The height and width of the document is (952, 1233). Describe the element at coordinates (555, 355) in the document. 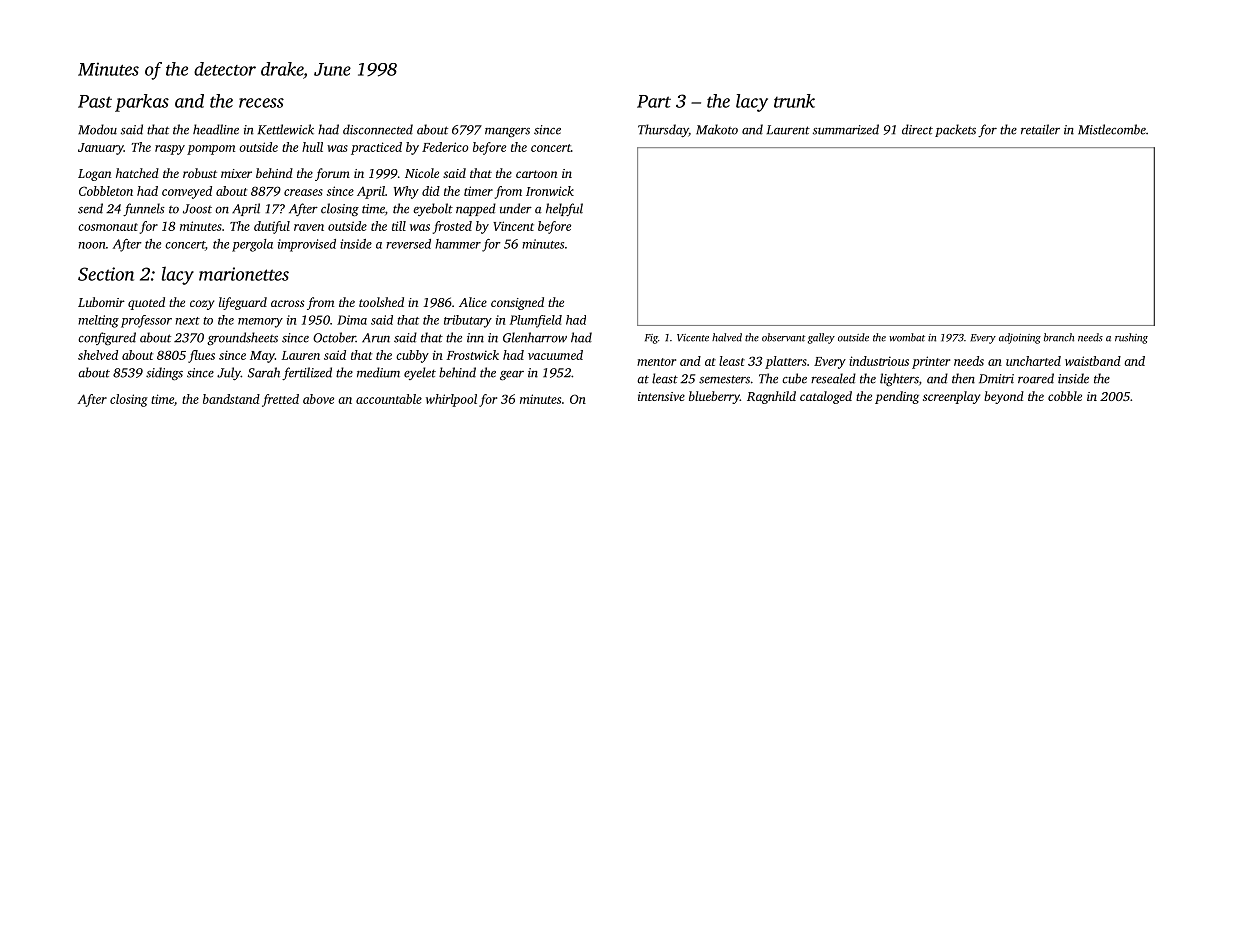

I see `vacuumed` at that location.
